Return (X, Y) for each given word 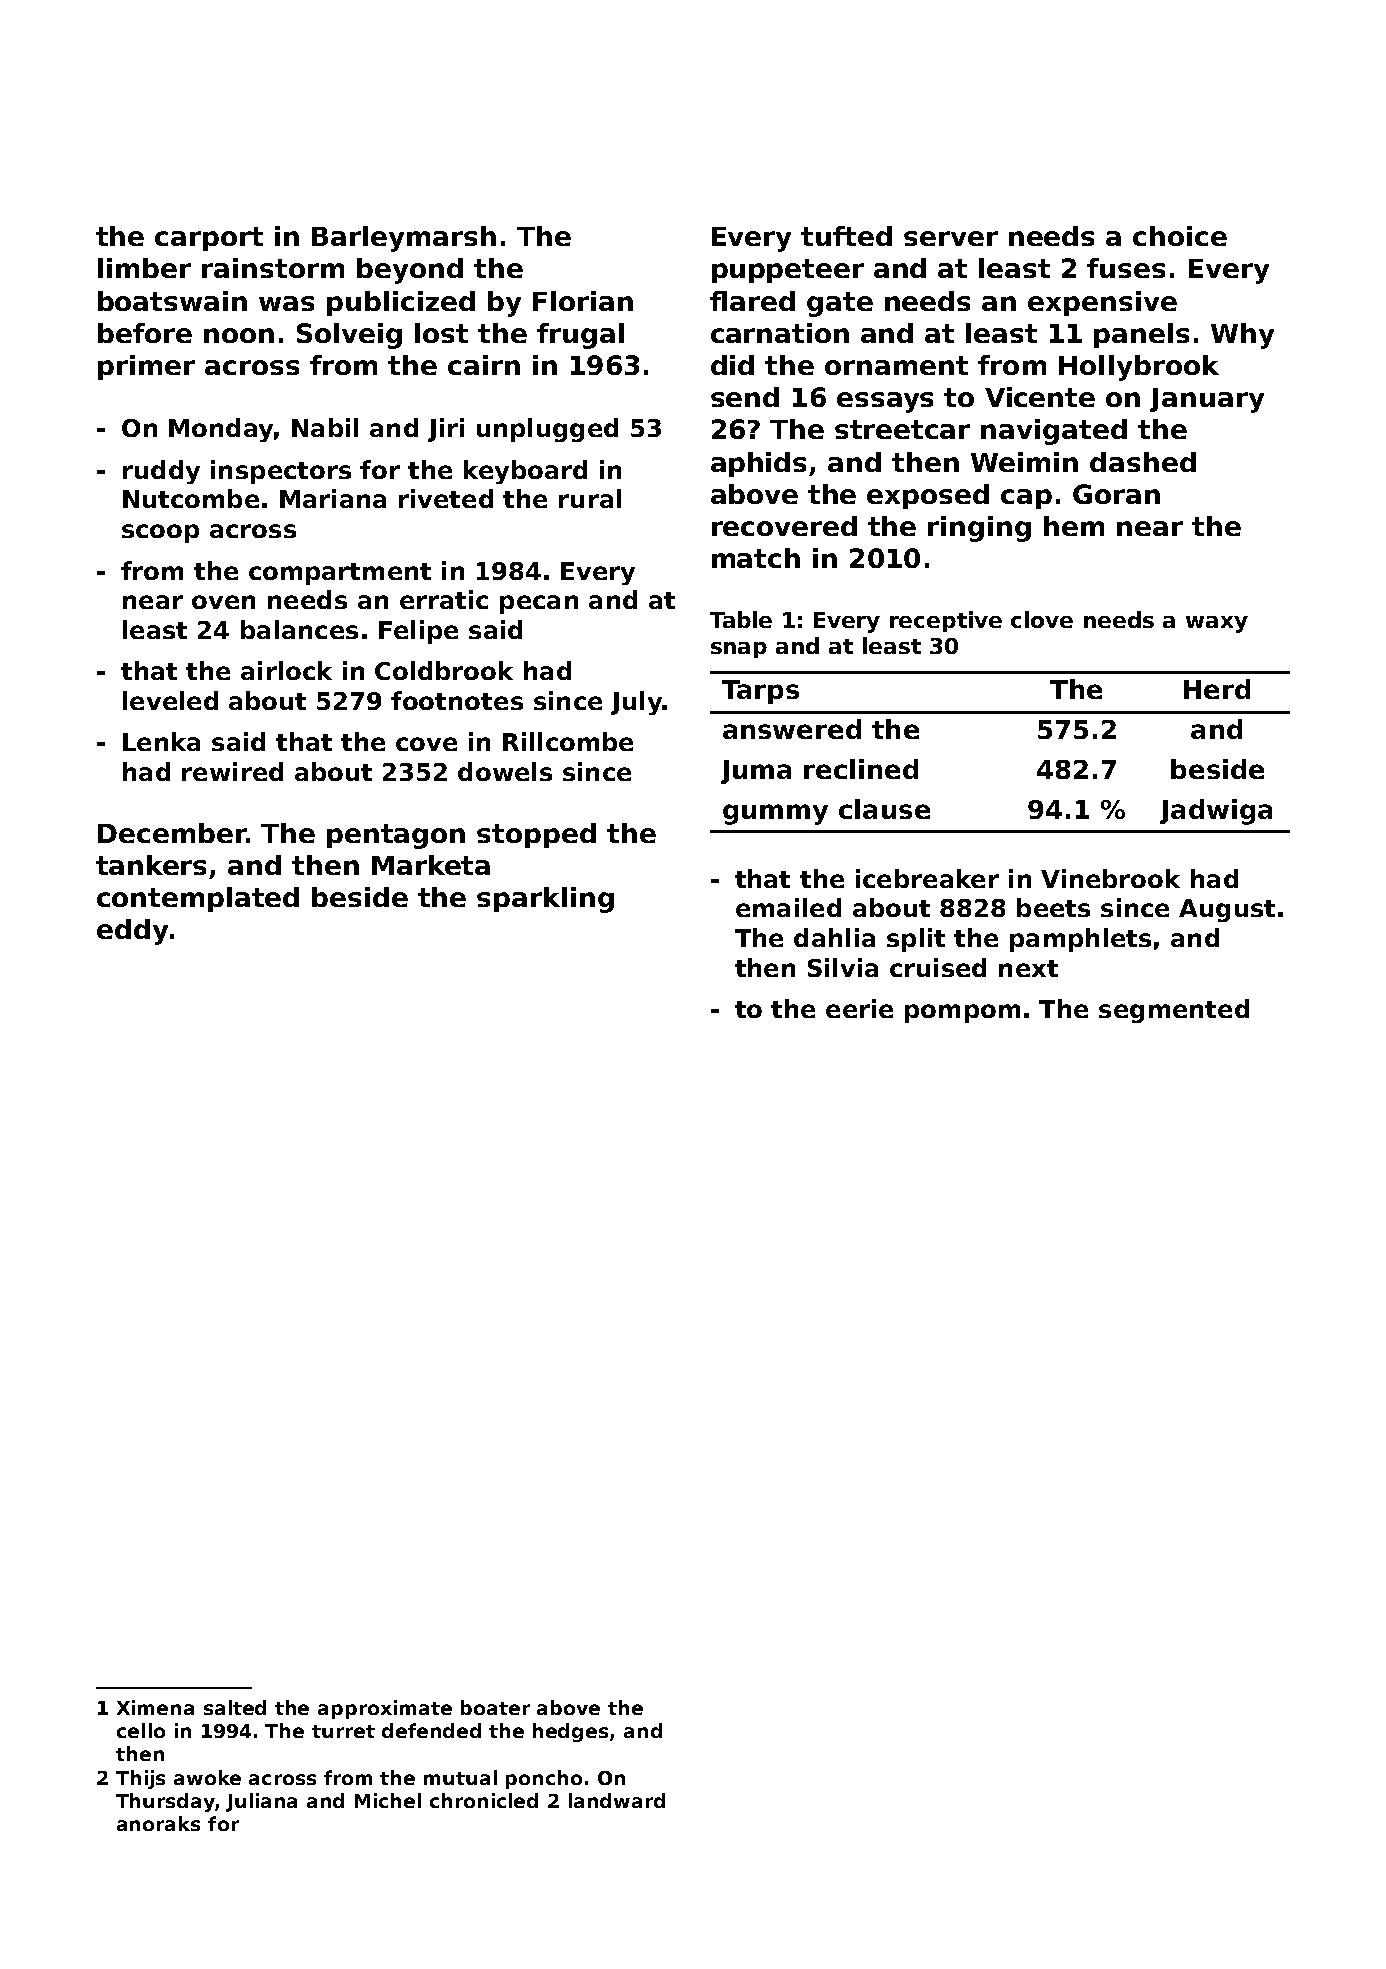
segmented (1174, 1011)
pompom (962, 1013)
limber (144, 268)
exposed (928, 496)
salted (235, 1707)
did (732, 365)
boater (495, 1707)
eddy (132, 932)
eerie (859, 1008)
